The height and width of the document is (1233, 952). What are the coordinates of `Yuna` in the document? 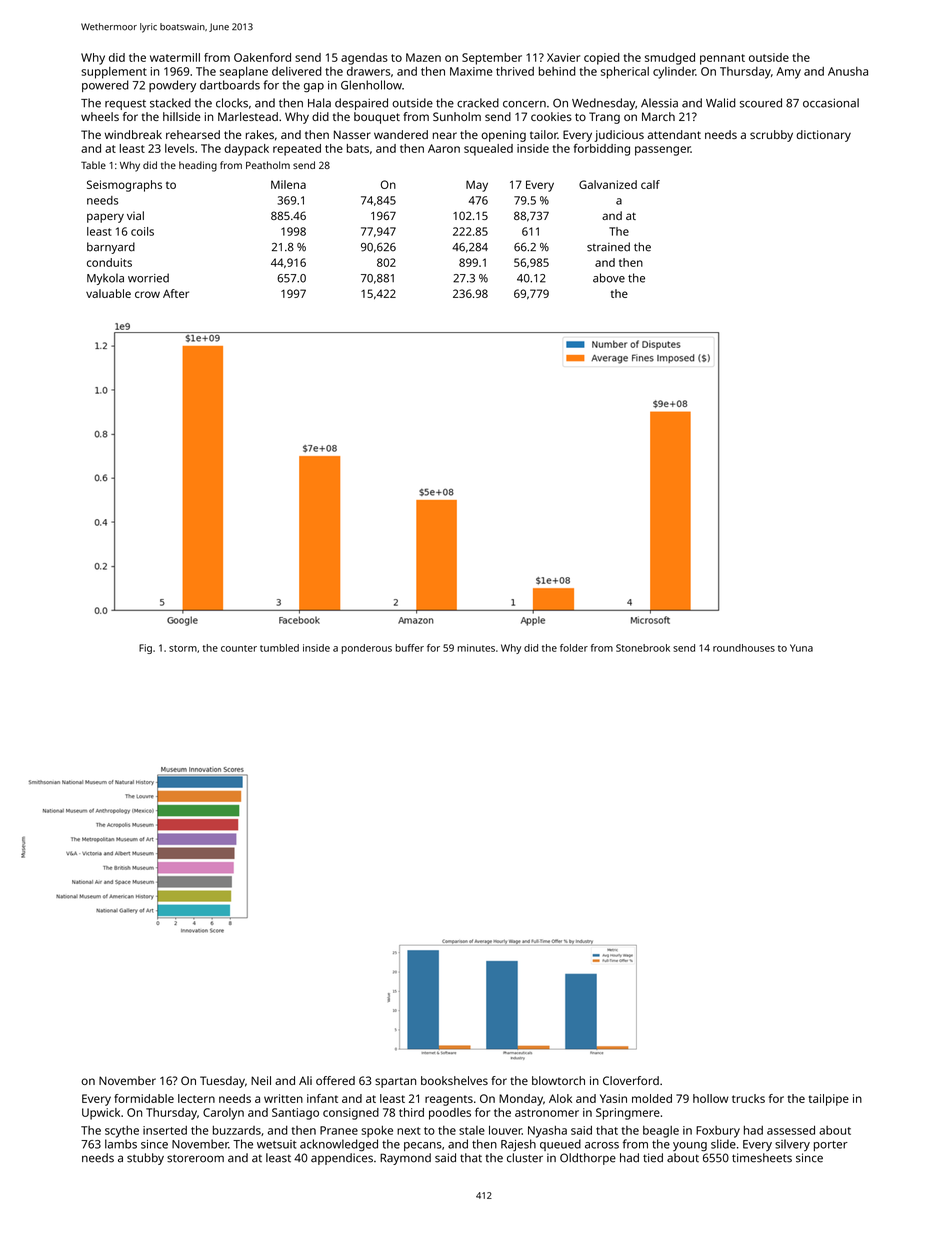 It's located at (801, 648).
